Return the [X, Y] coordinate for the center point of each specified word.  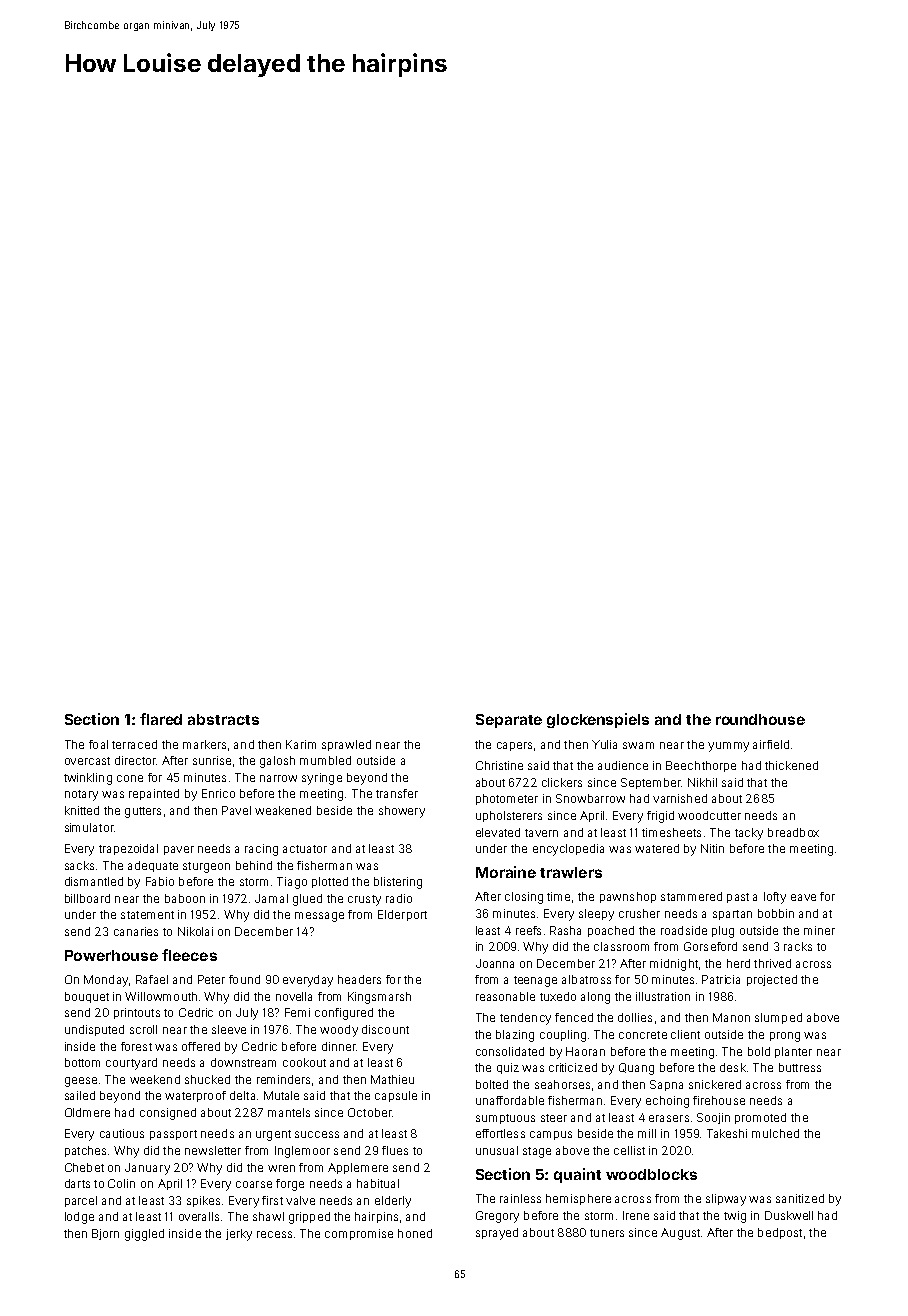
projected [772, 980]
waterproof [195, 1096]
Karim [301, 744]
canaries [136, 931]
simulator [89, 827]
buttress [800, 1067]
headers [359, 979]
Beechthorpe [701, 766]
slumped [778, 1018]
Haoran [585, 1051]
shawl [268, 1216]
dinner [339, 1046]
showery [402, 812]
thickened [791, 765]
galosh [277, 762]
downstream [243, 1062]
